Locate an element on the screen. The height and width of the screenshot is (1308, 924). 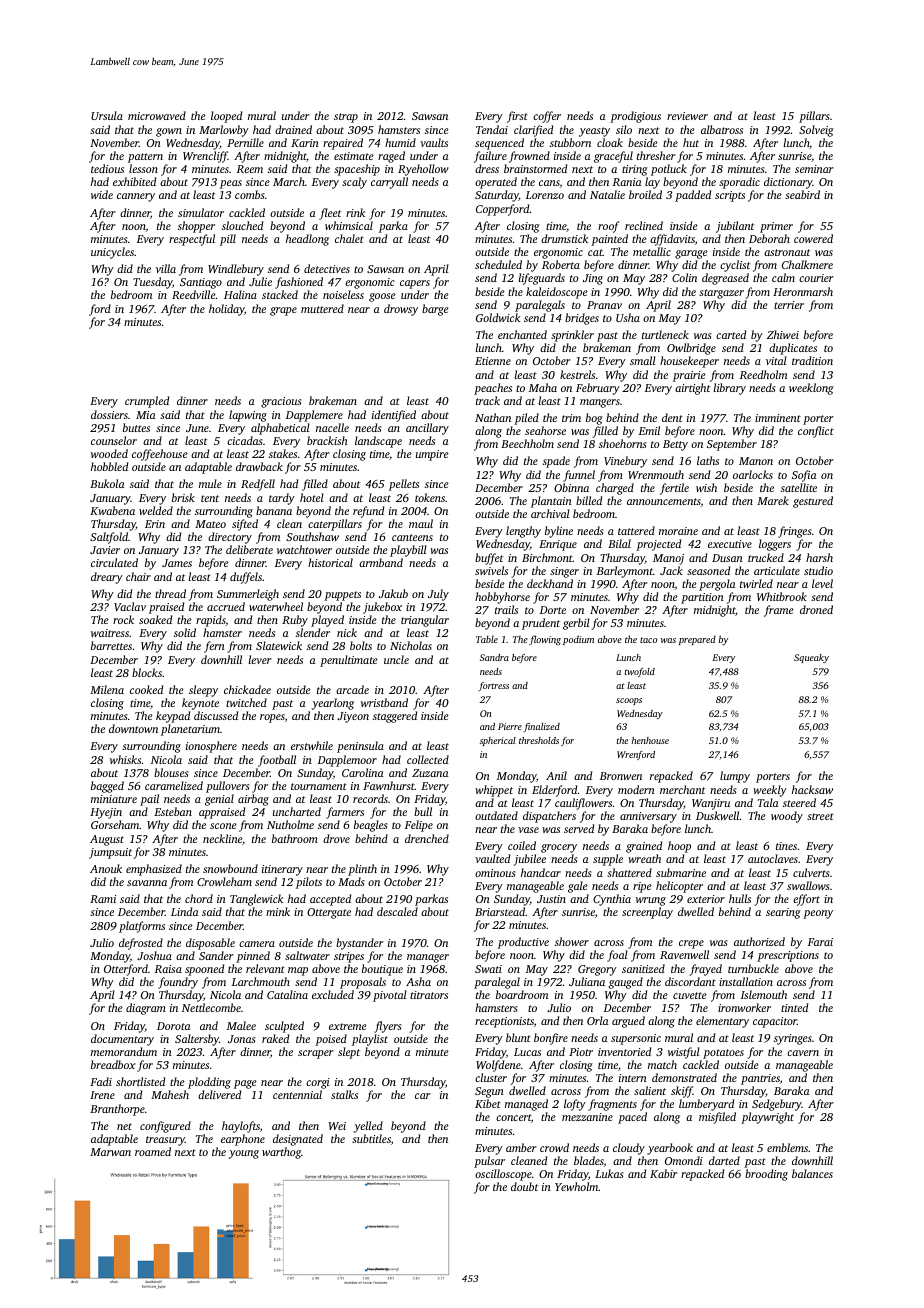
page is located at coordinates (245, 1084).
